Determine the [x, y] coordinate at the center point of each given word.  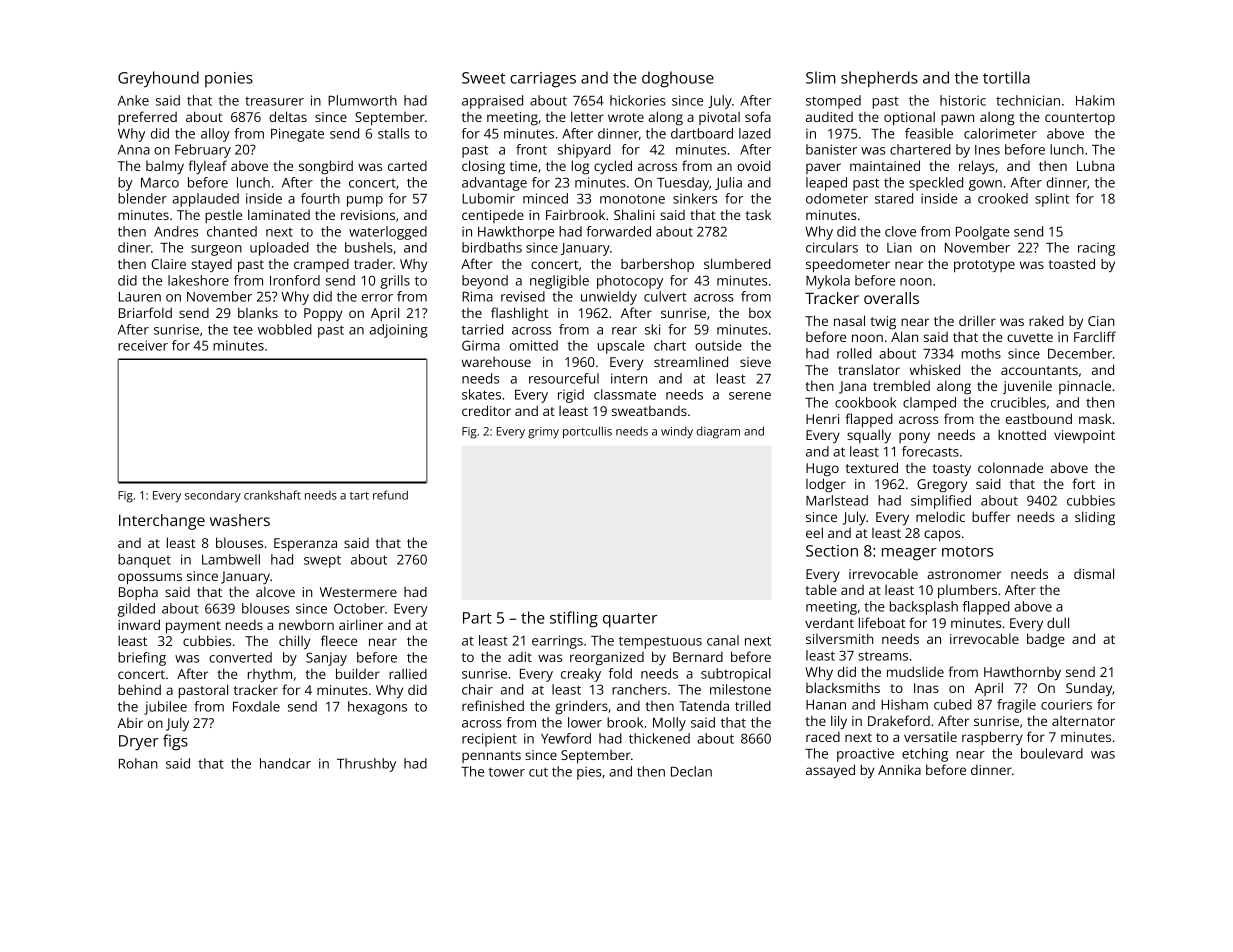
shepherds [879, 79]
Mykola [828, 282]
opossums [150, 579]
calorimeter [1000, 133]
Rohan [138, 763]
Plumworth [362, 100]
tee [243, 330]
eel [814, 532]
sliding [1095, 518]
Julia [728, 183]
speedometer [848, 266]
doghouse [678, 79]
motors [967, 551]
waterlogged [388, 233]
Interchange [162, 522]
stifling [574, 619]
